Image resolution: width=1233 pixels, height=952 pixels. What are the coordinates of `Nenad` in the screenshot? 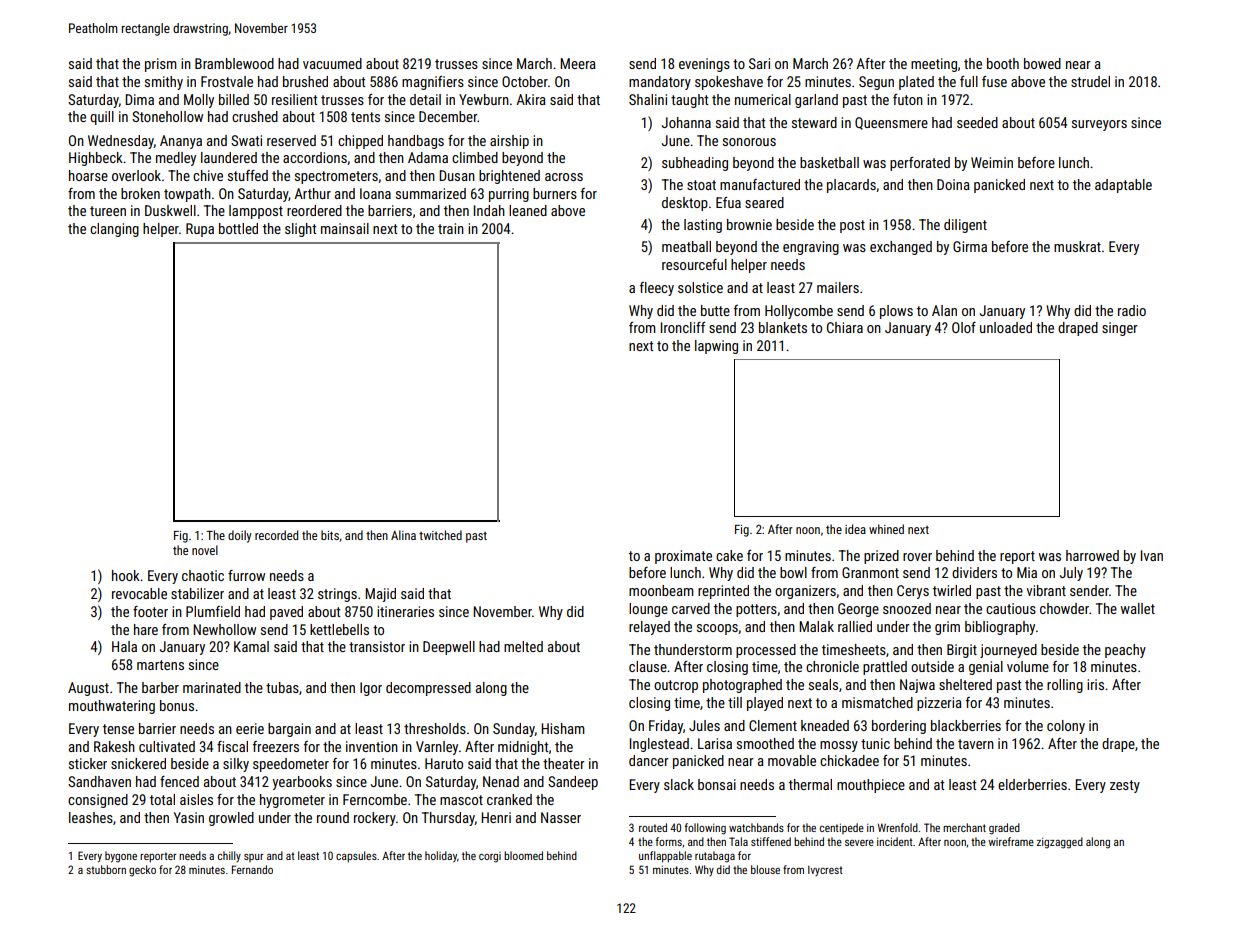 It's located at (501, 781).
